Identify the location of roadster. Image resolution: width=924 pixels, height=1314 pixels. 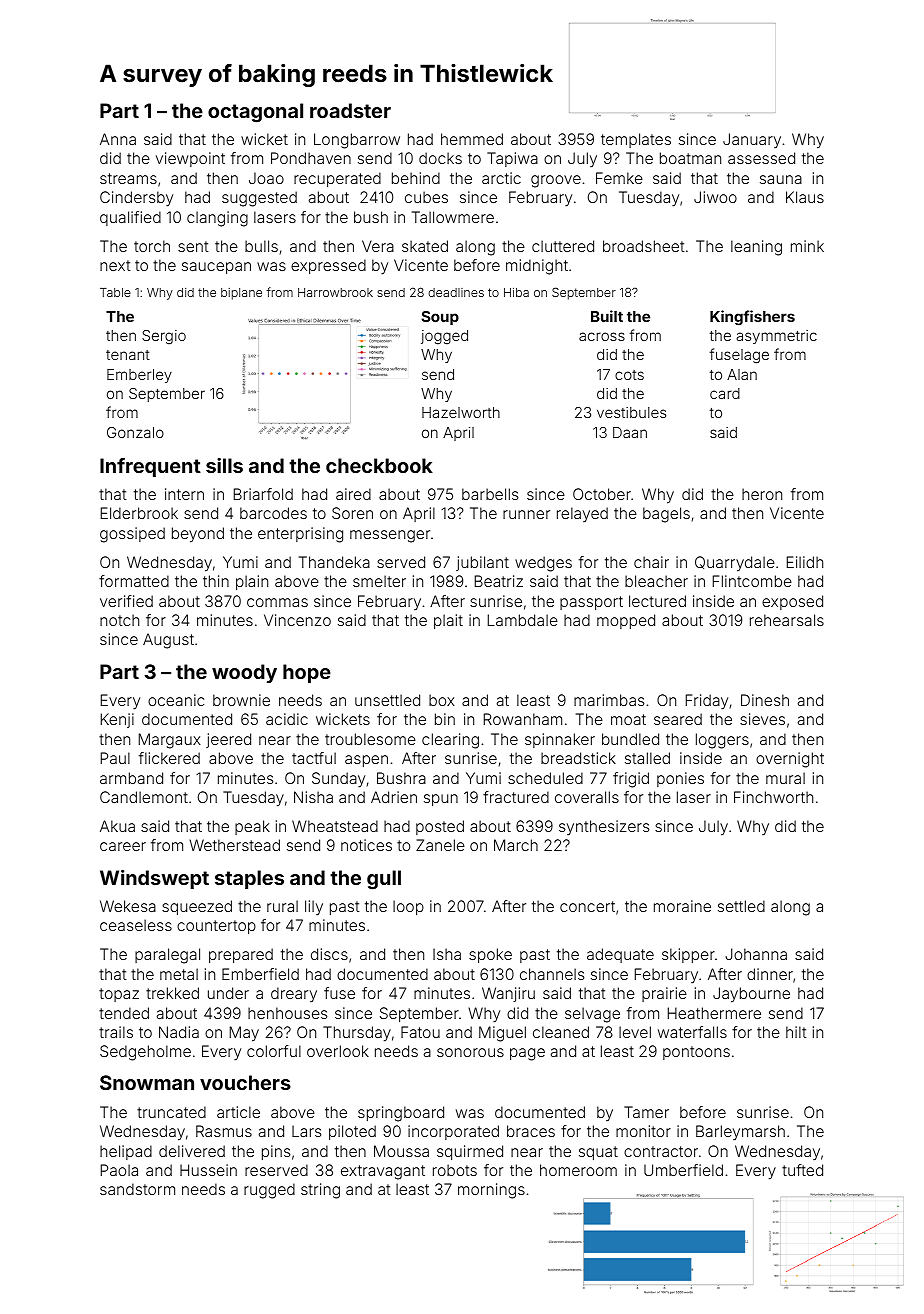
(350, 110).
